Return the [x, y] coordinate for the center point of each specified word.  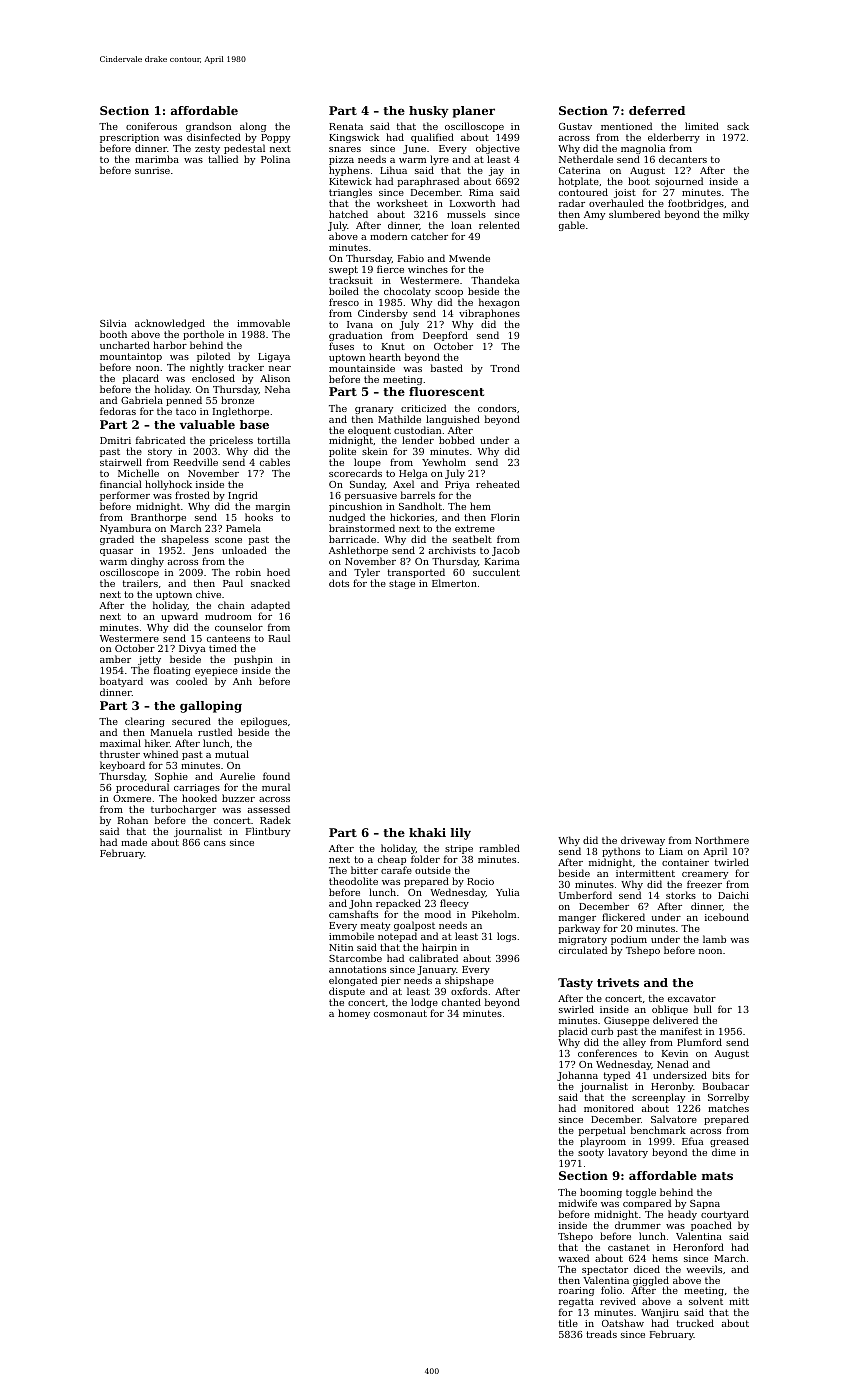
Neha [277, 389]
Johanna [577, 1077]
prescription [129, 139]
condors [497, 408]
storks [681, 895]
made [134, 842]
